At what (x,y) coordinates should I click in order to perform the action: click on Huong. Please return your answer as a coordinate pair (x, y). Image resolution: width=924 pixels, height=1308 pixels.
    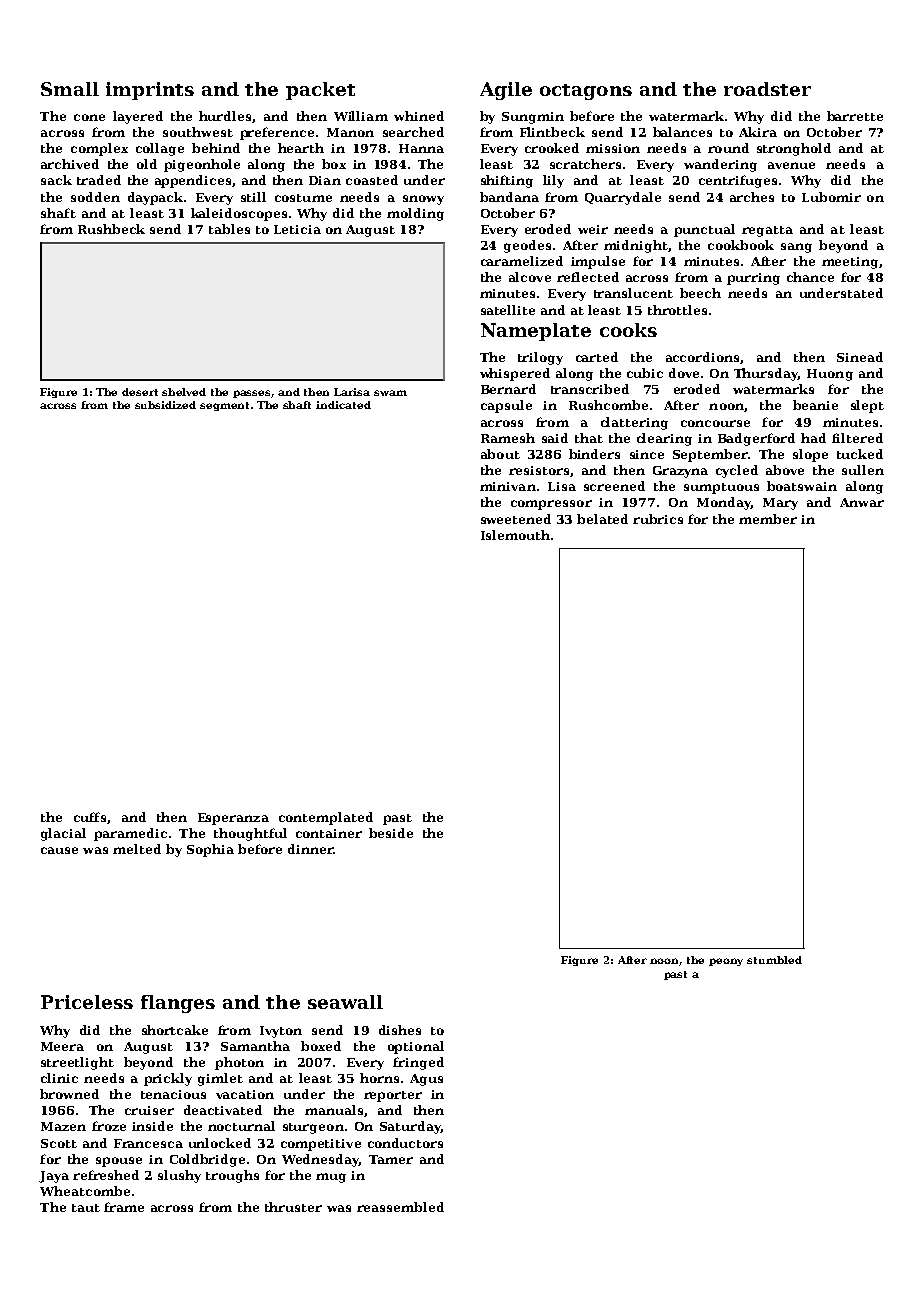
    Looking at the image, I should click on (830, 375).
